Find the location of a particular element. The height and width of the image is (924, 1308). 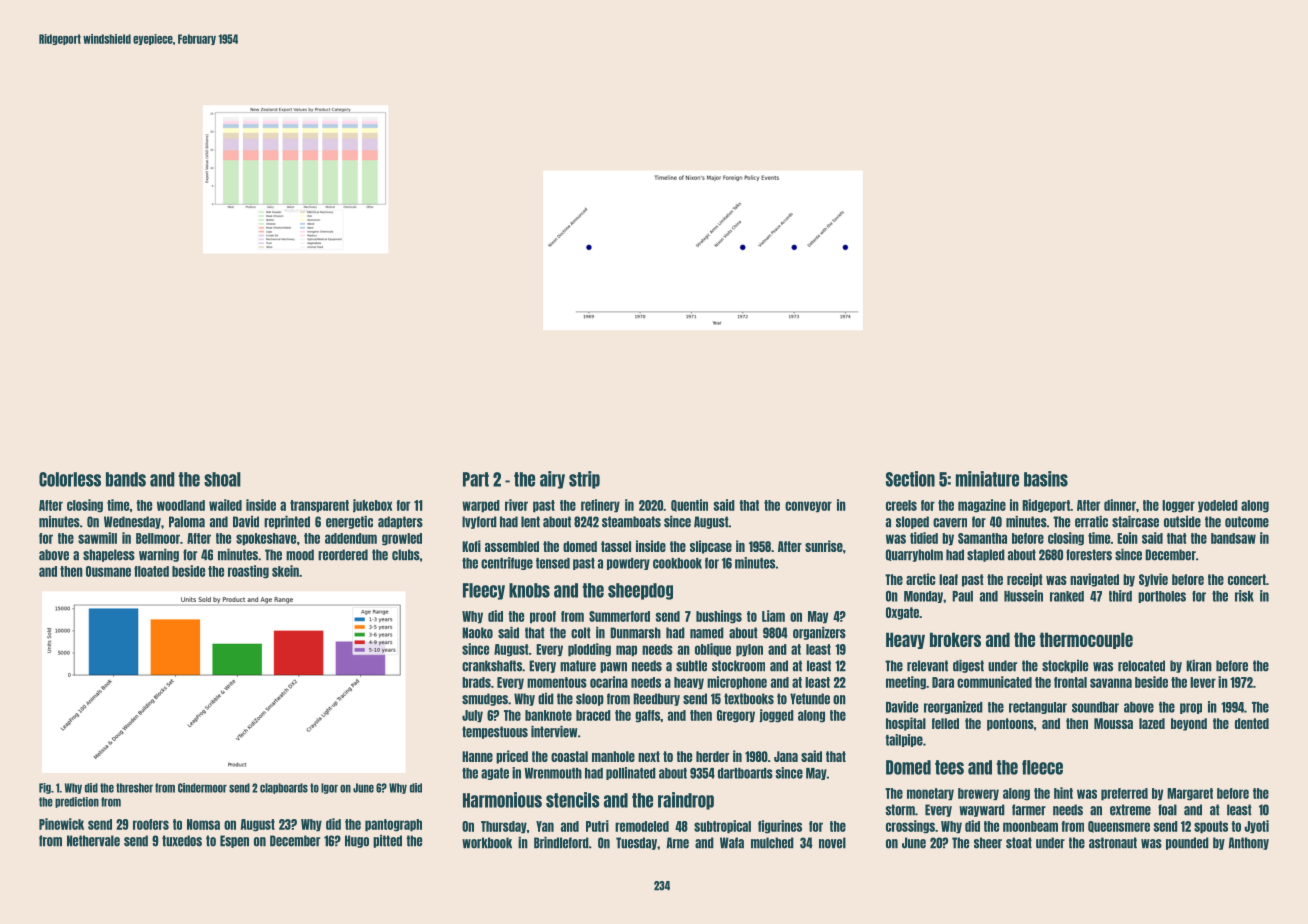

fleece is located at coordinates (1042, 767).
